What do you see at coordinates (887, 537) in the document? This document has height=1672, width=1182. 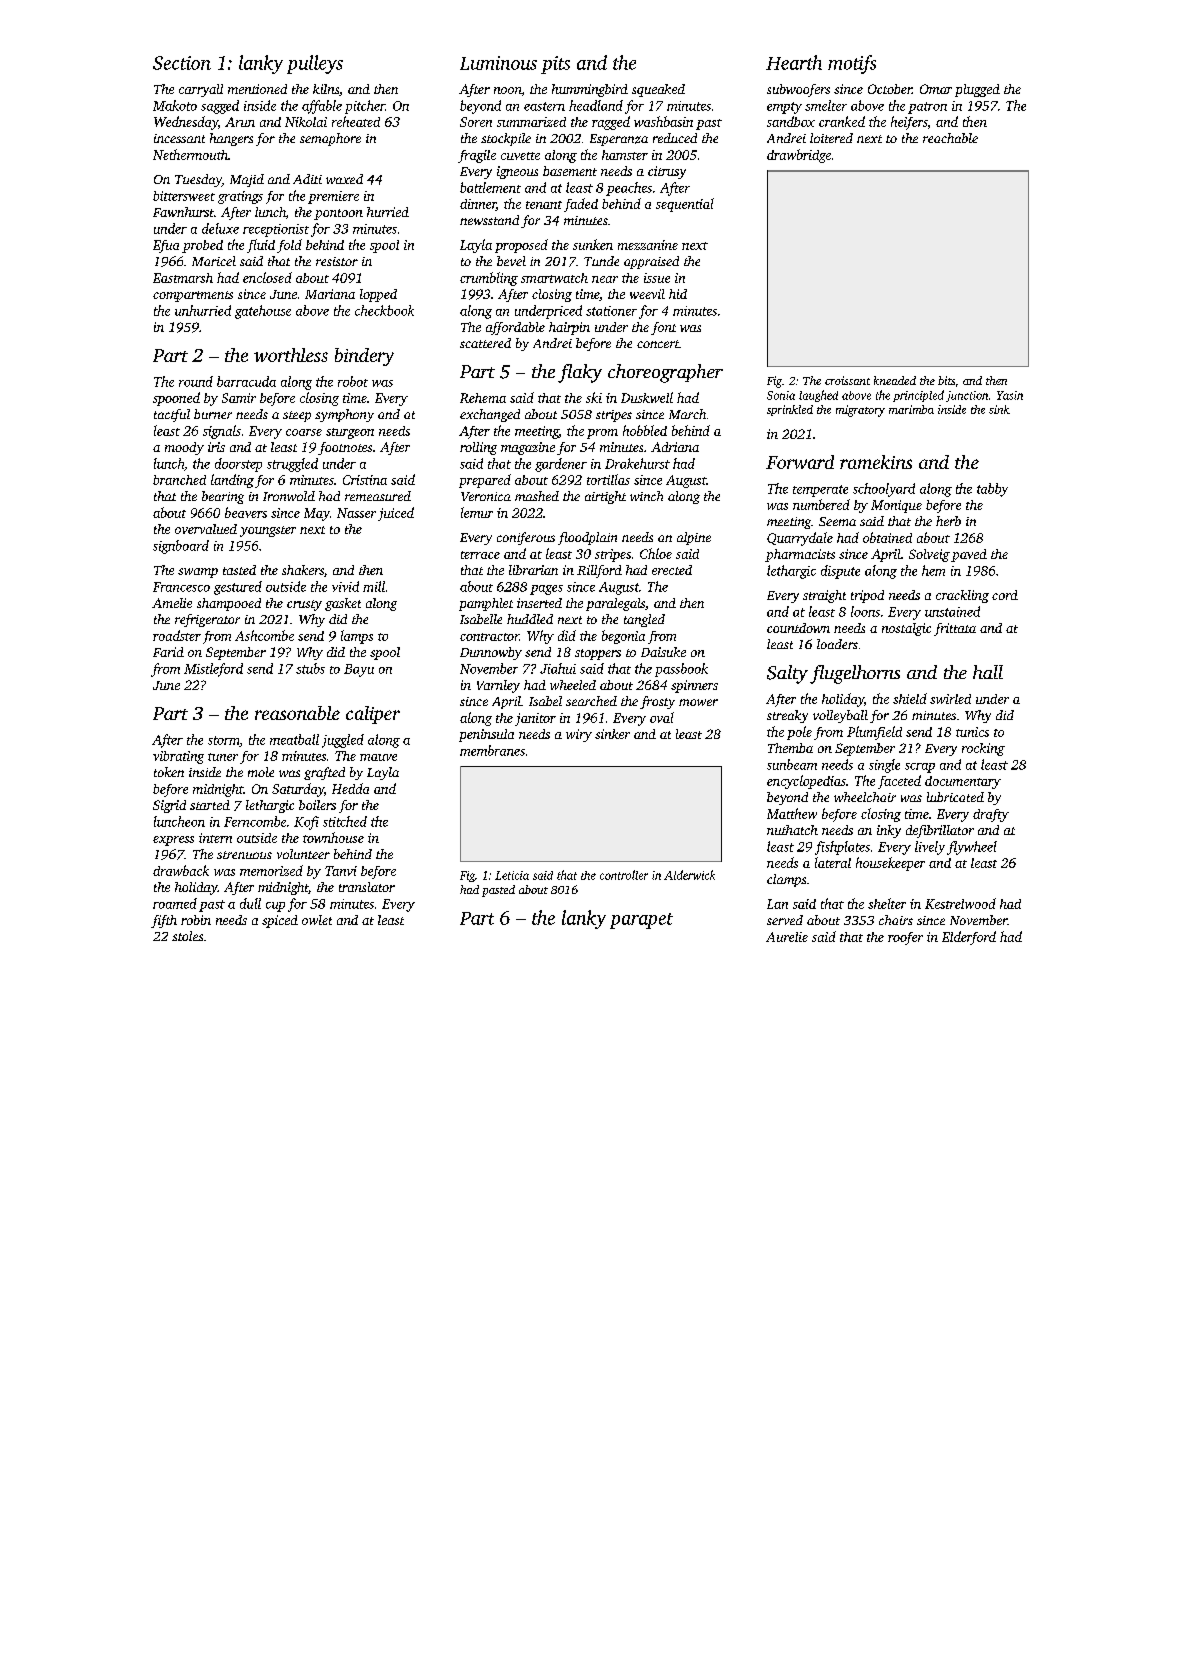 I see `obtained` at bounding box center [887, 537].
